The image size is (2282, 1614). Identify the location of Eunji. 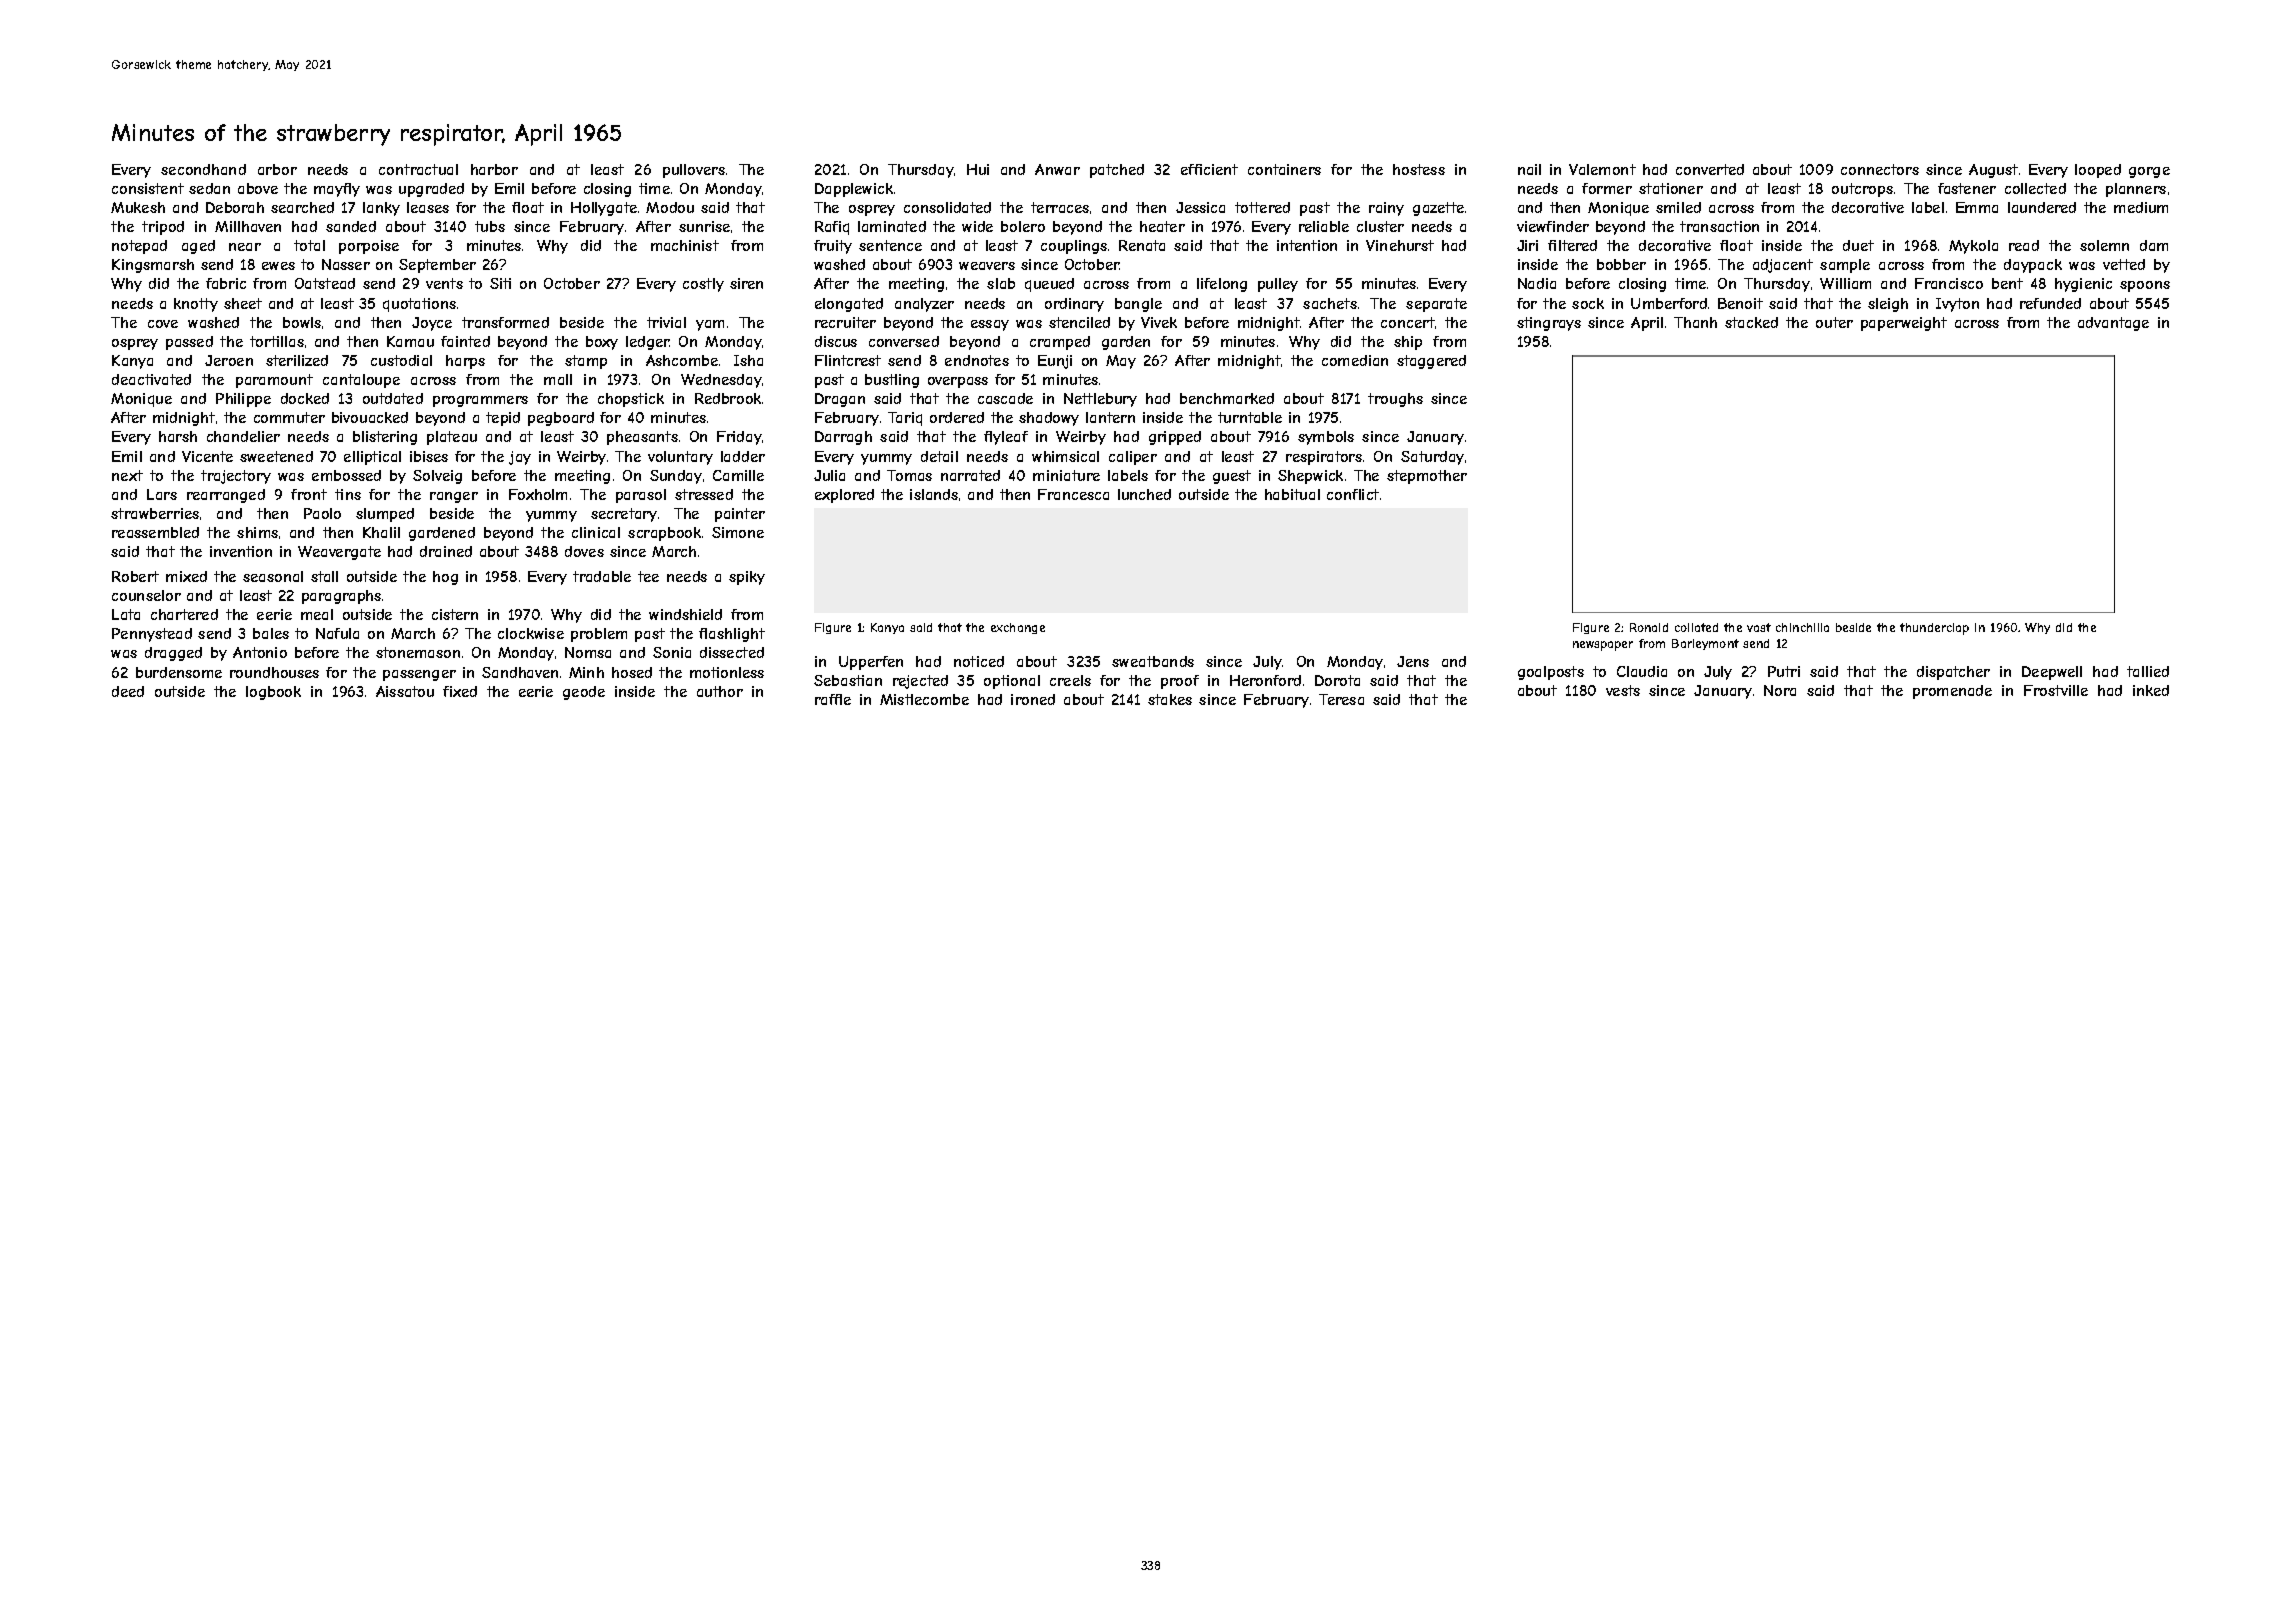
(1055, 362).
